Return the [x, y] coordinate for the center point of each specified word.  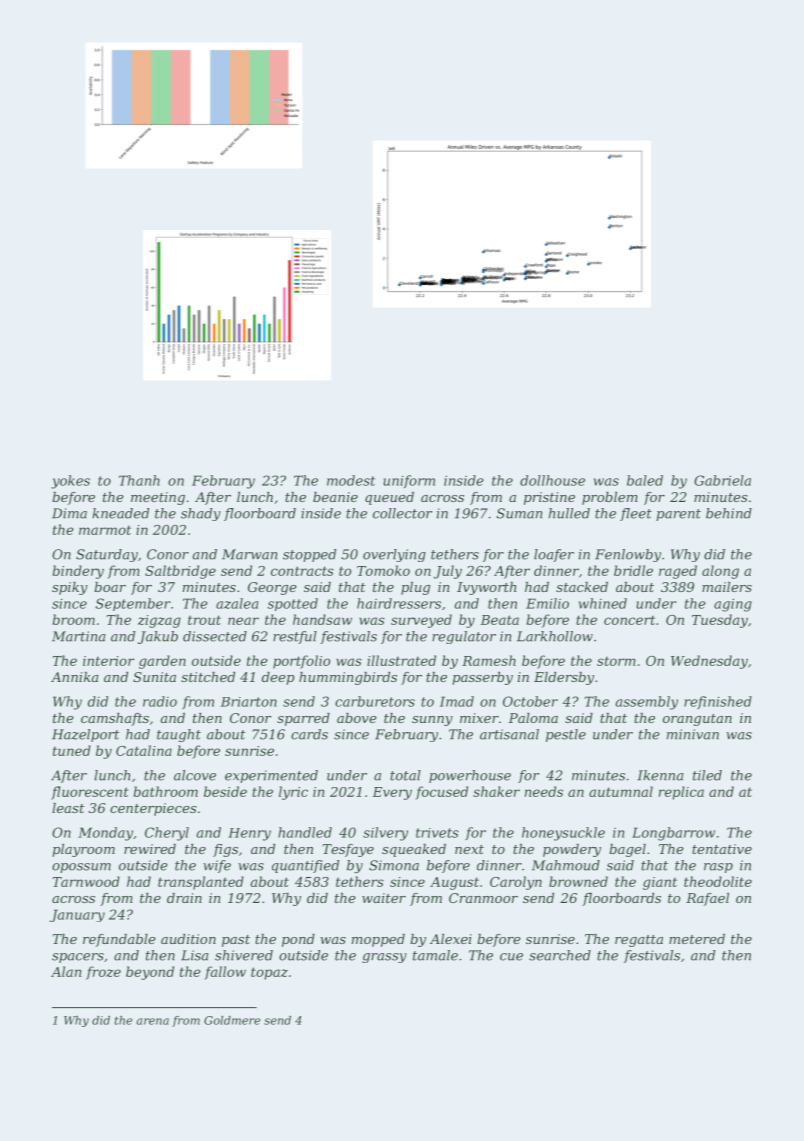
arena [152, 1021]
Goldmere [232, 1020]
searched [560, 955]
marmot [105, 530]
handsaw [322, 619]
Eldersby [564, 678]
